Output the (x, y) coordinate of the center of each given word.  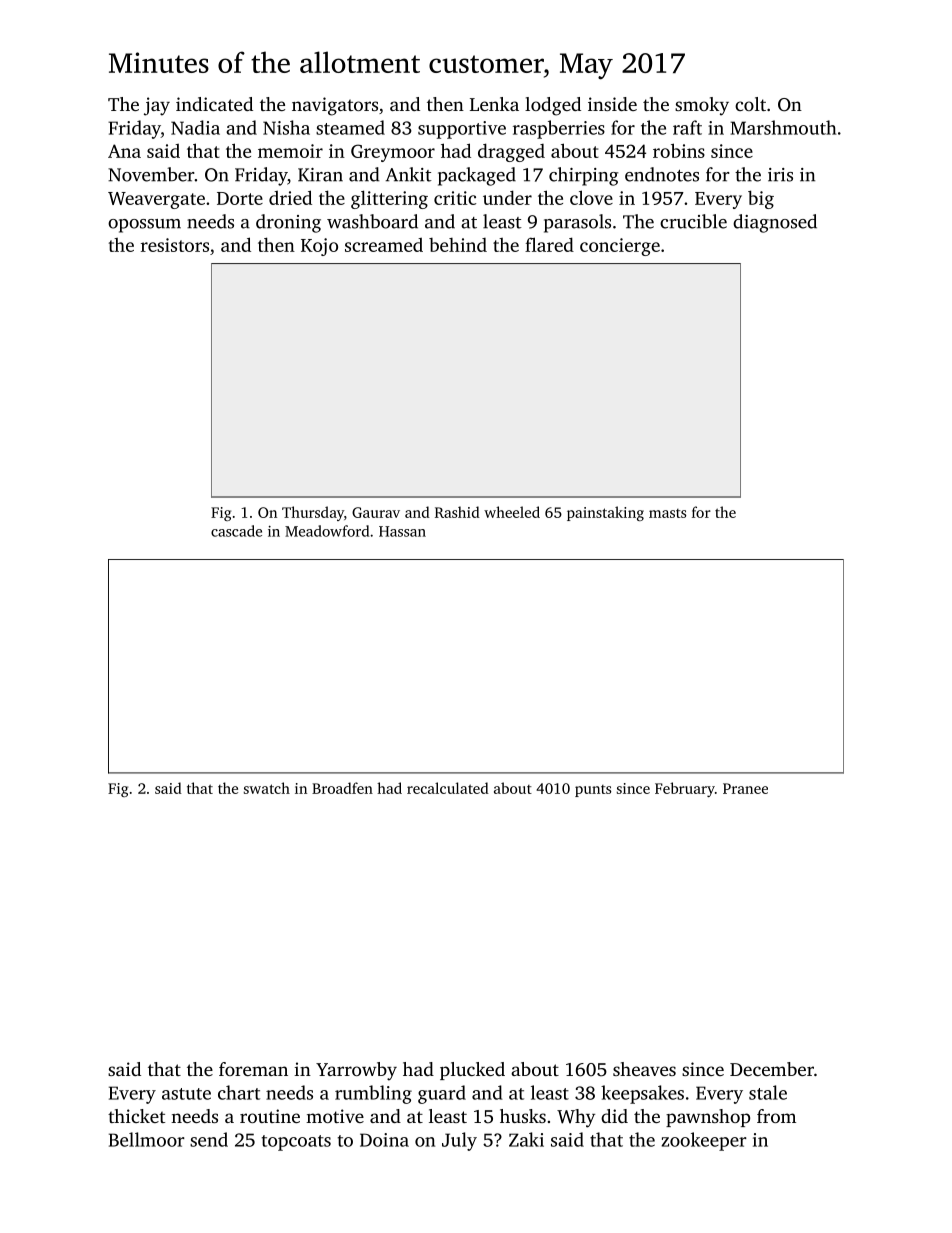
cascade (236, 531)
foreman (253, 1069)
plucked (472, 1071)
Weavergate (156, 200)
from (776, 1116)
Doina (384, 1140)
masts (667, 513)
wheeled (512, 512)
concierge (620, 247)
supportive (462, 130)
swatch (267, 788)
